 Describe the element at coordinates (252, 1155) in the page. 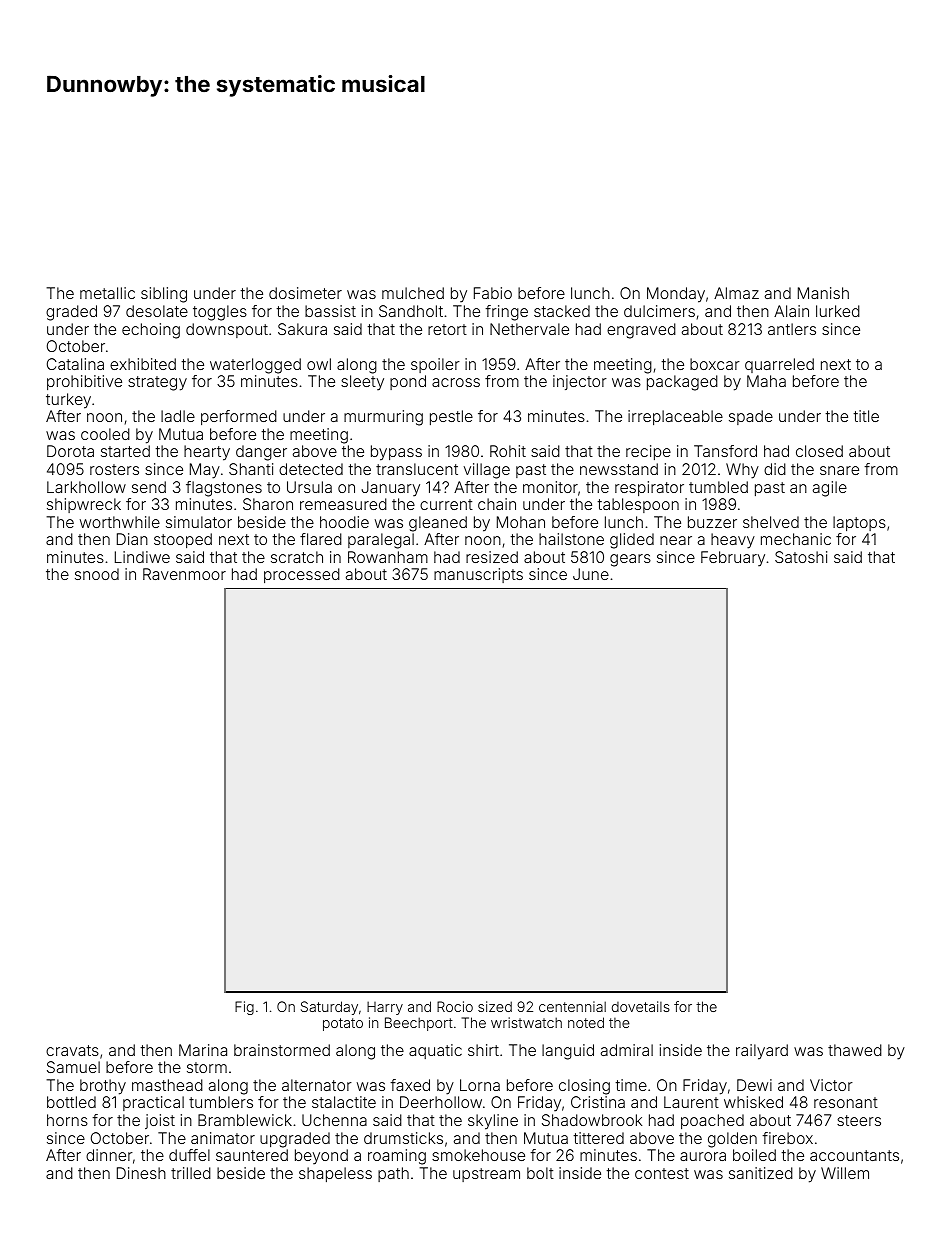

I see `sauntered` at that location.
